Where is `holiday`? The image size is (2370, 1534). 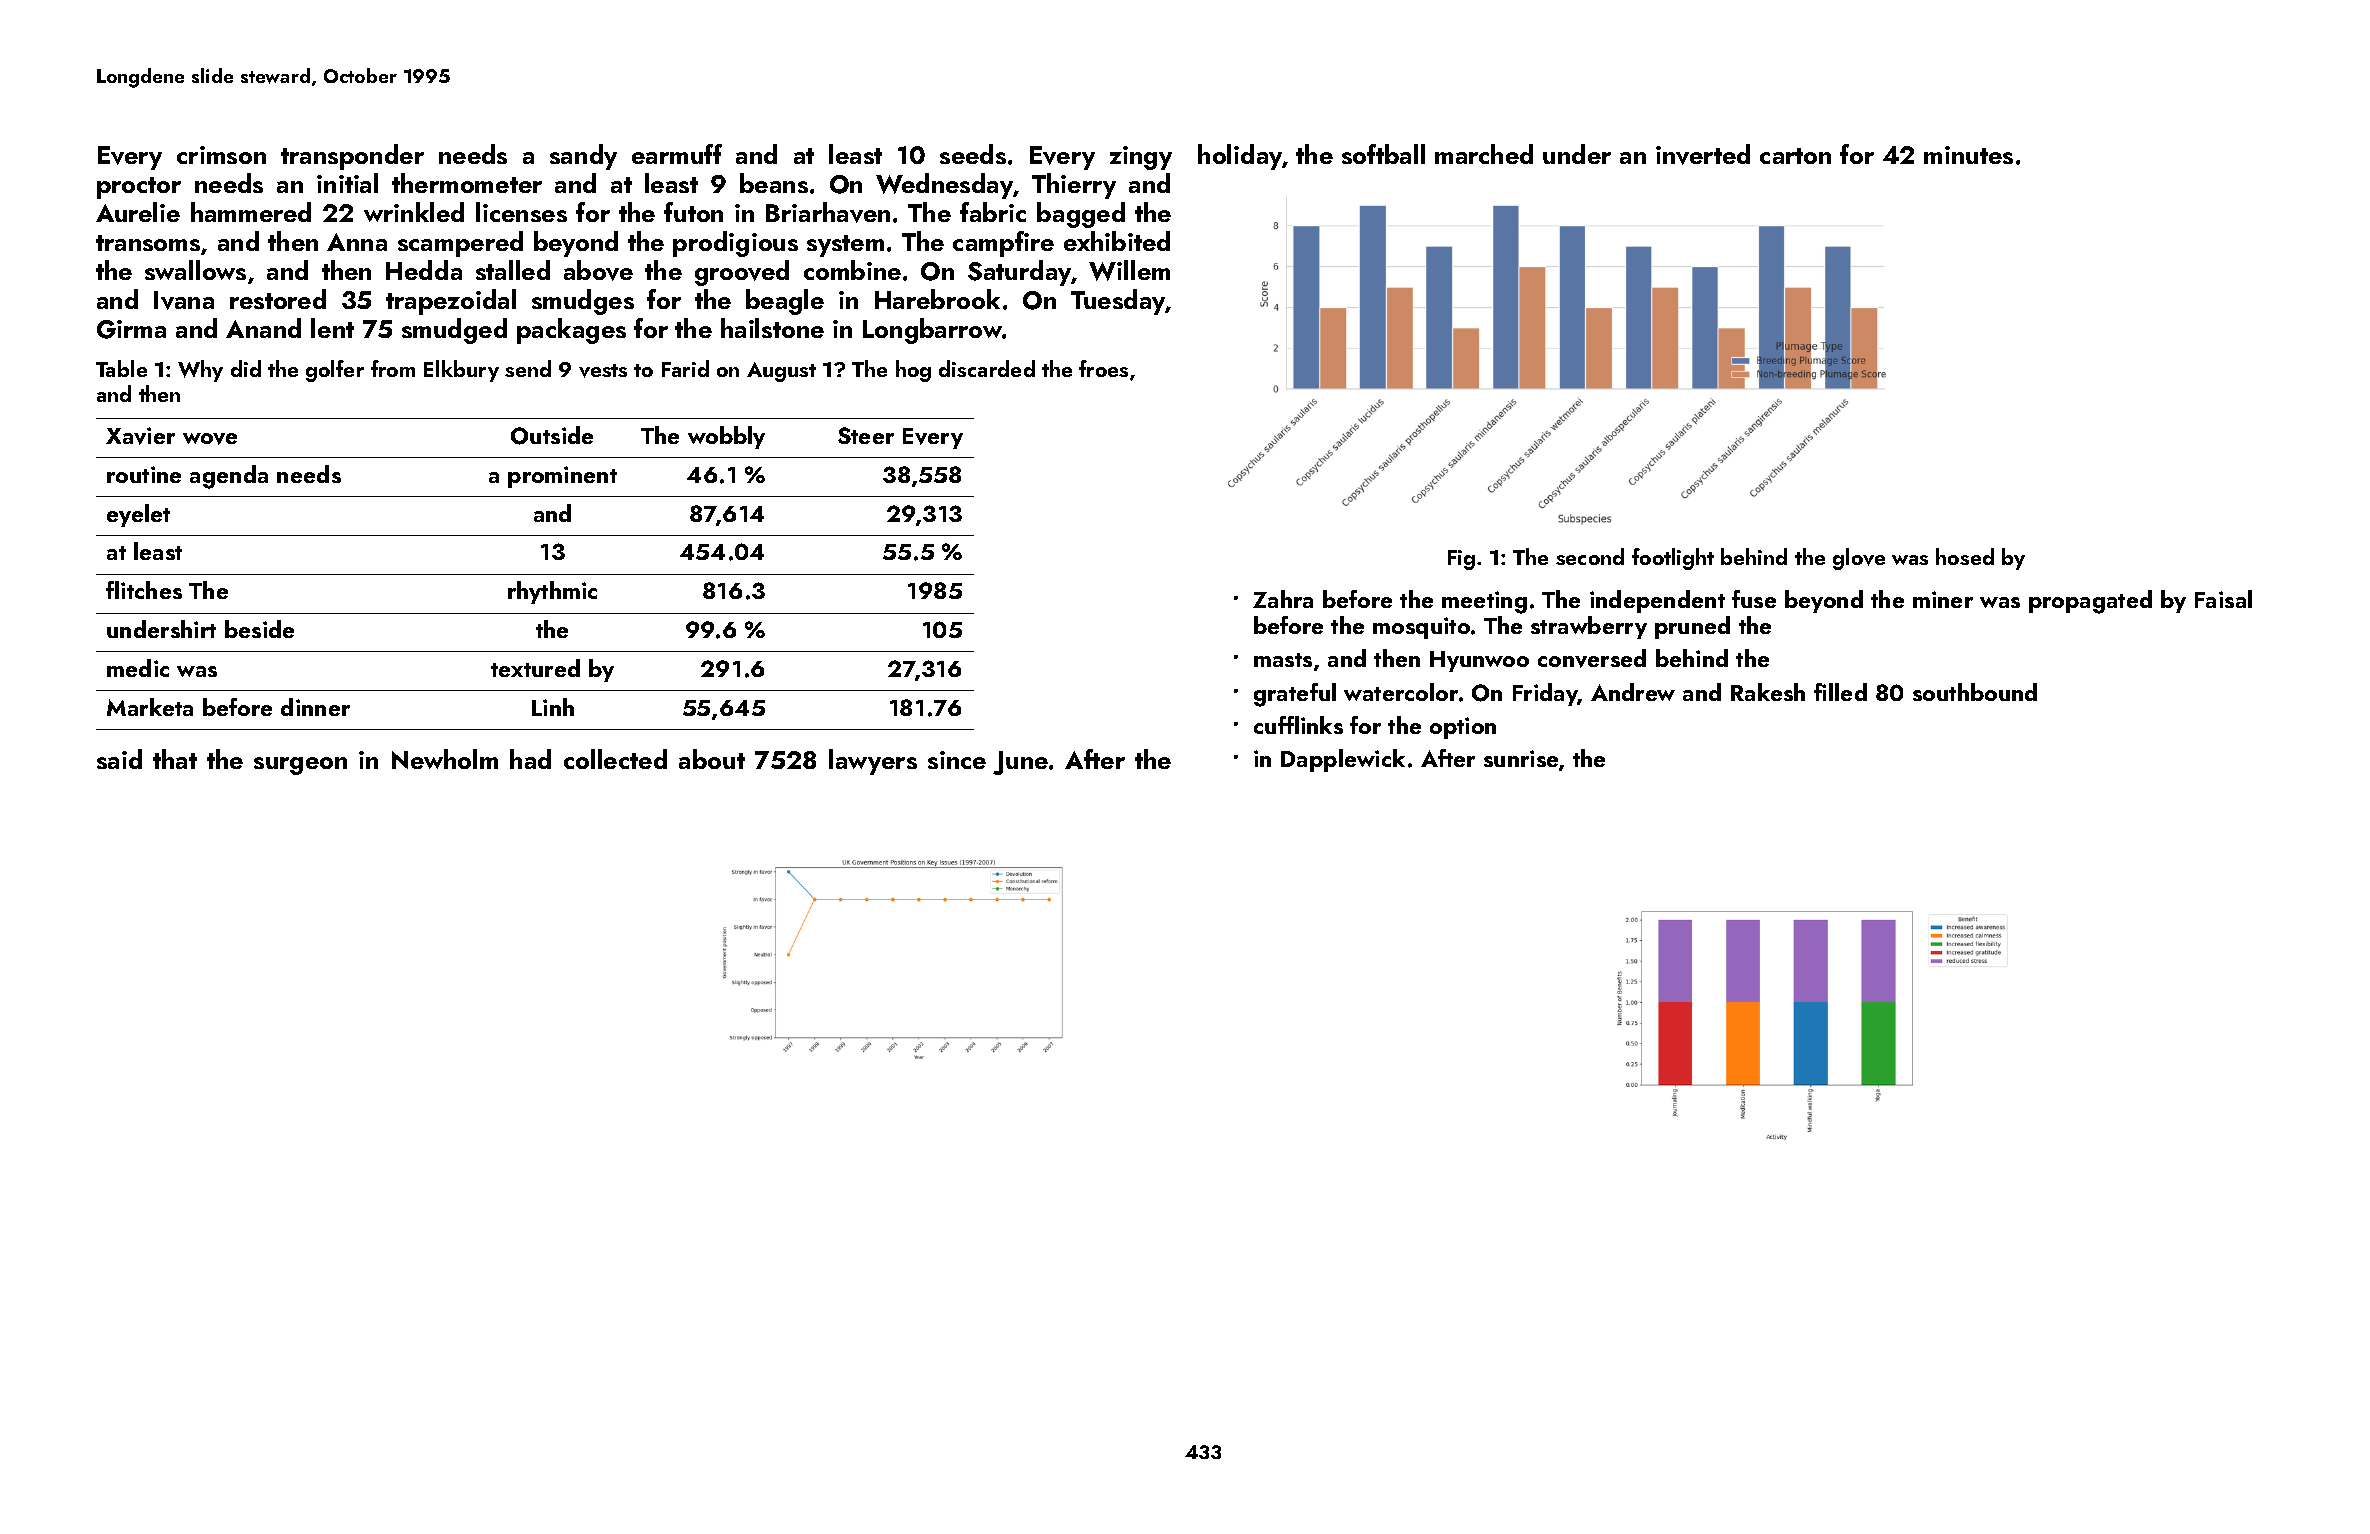 holiday is located at coordinates (1240, 157).
